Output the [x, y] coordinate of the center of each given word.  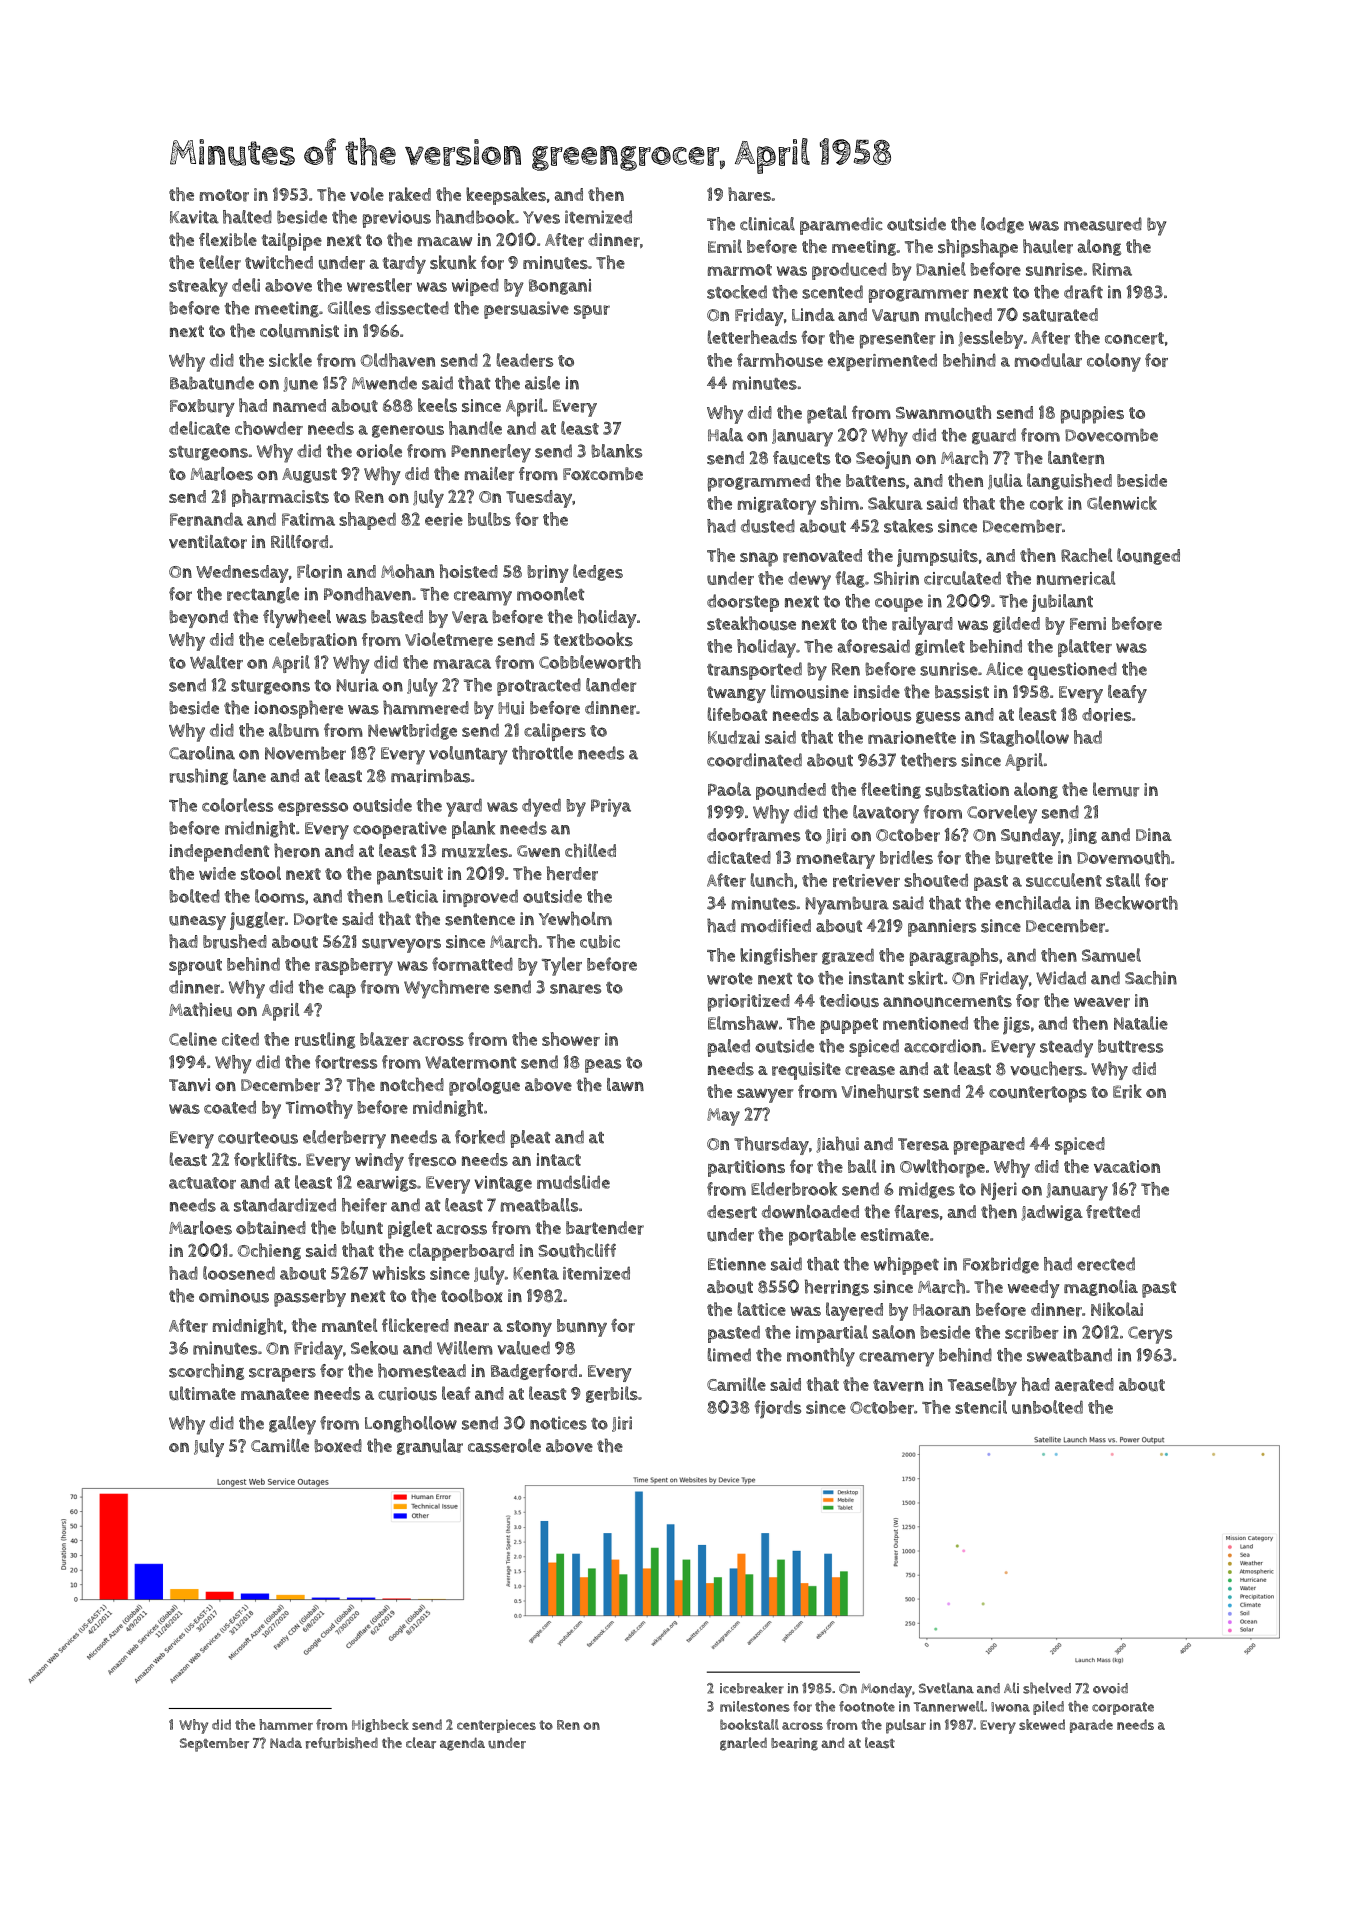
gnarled [743, 1744]
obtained [271, 1228]
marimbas [430, 776]
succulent [1064, 880]
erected [1106, 1264]
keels [437, 405]
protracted [539, 687]
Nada [286, 1742]
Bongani [560, 287]
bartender [605, 1228]
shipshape [978, 248]
